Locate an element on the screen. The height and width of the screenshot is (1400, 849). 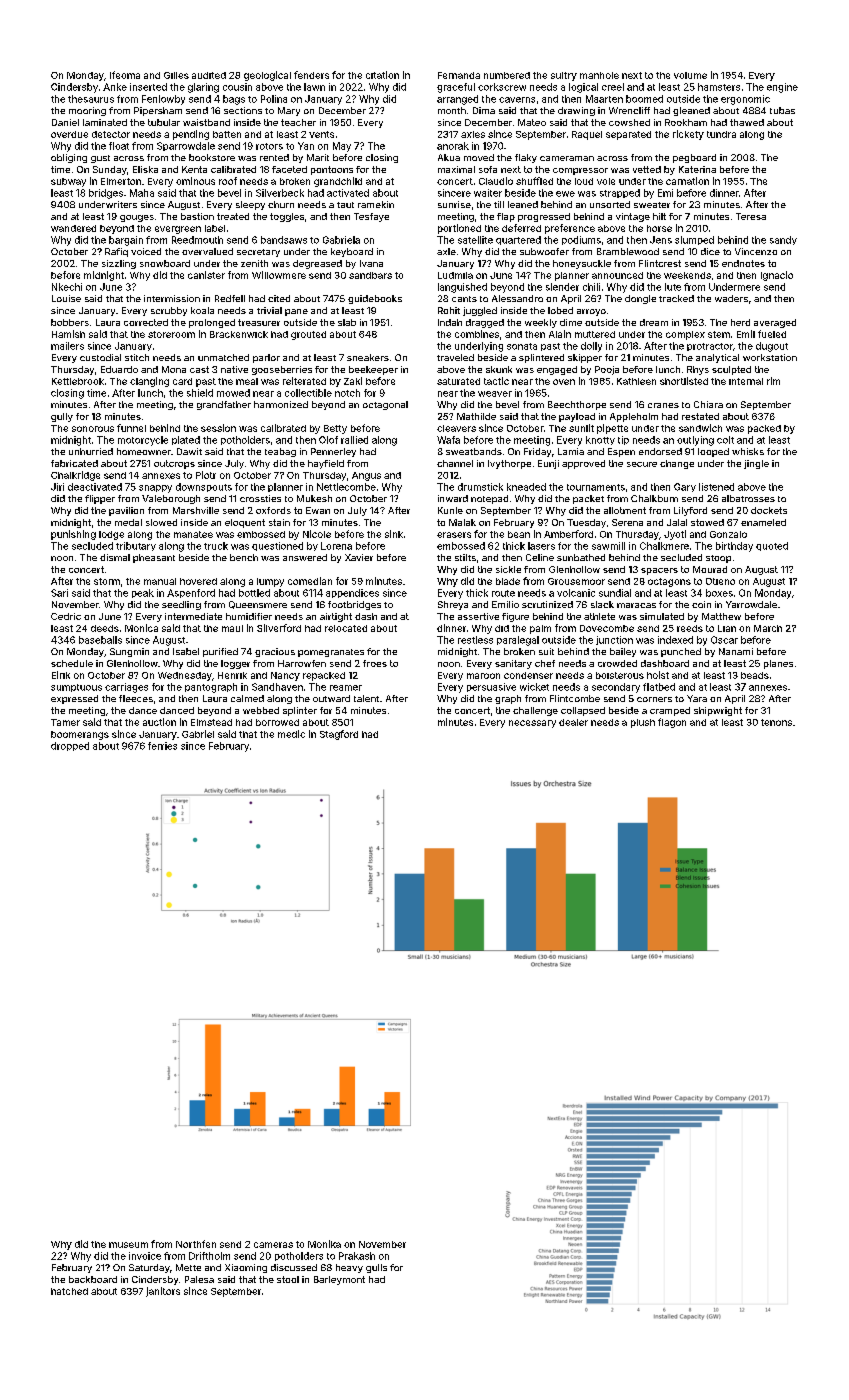
backboard is located at coordinates (93, 1279).
